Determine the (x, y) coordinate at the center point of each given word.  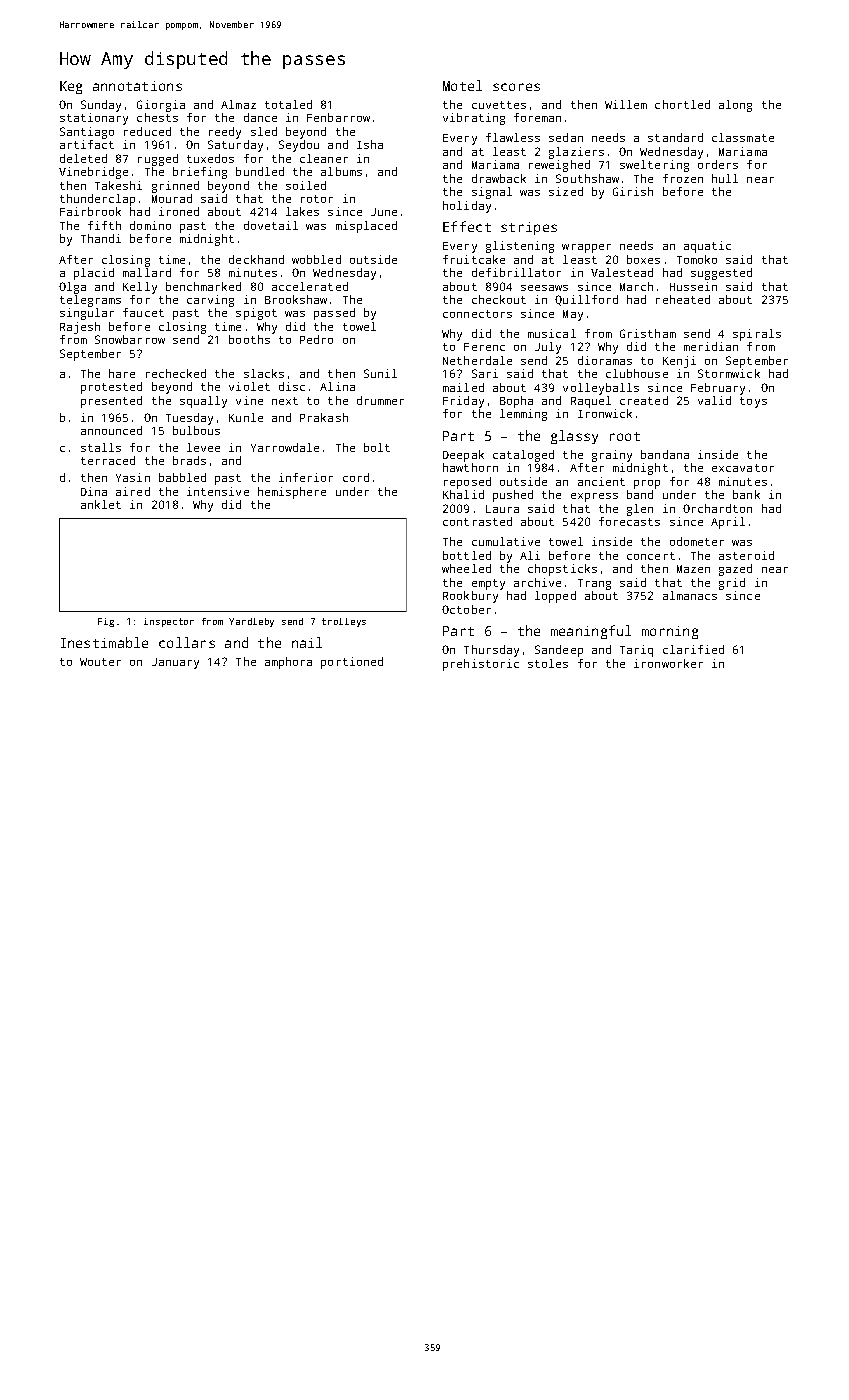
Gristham (648, 333)
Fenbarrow (338, 117)
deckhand (256, 259)
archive (537, 582)
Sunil (380, 373)
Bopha (516, 402)
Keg (71, 87)
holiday (467, 207)
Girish (633, 191)
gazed (735, 570)
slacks (264, 373)
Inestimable (104, 642)
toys (753, 402)
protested (111, 388)
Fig (106, 622)
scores (516, 87)
